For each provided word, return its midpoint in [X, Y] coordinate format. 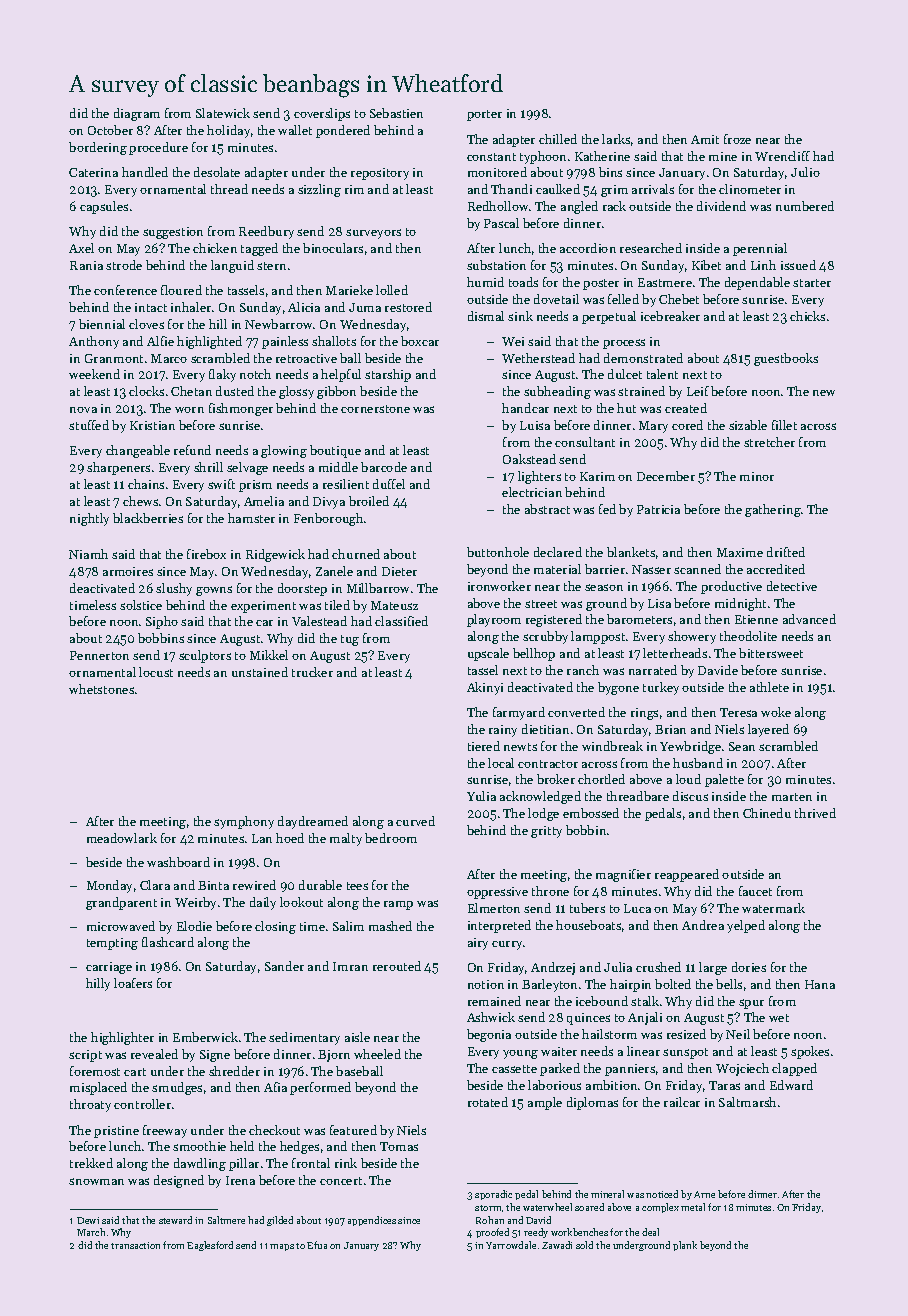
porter [484, 115]
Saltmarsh [747, 1102]
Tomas [399, 1146]
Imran [350, 966]
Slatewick [223, 113]
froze [737, 139]
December [666, 476]
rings [644, 714]
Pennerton [99, 655]
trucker [312, 672]
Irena [240, 1180]
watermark [773, 908]
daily [263, 903]
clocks [146, 391]
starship [388, 375]
